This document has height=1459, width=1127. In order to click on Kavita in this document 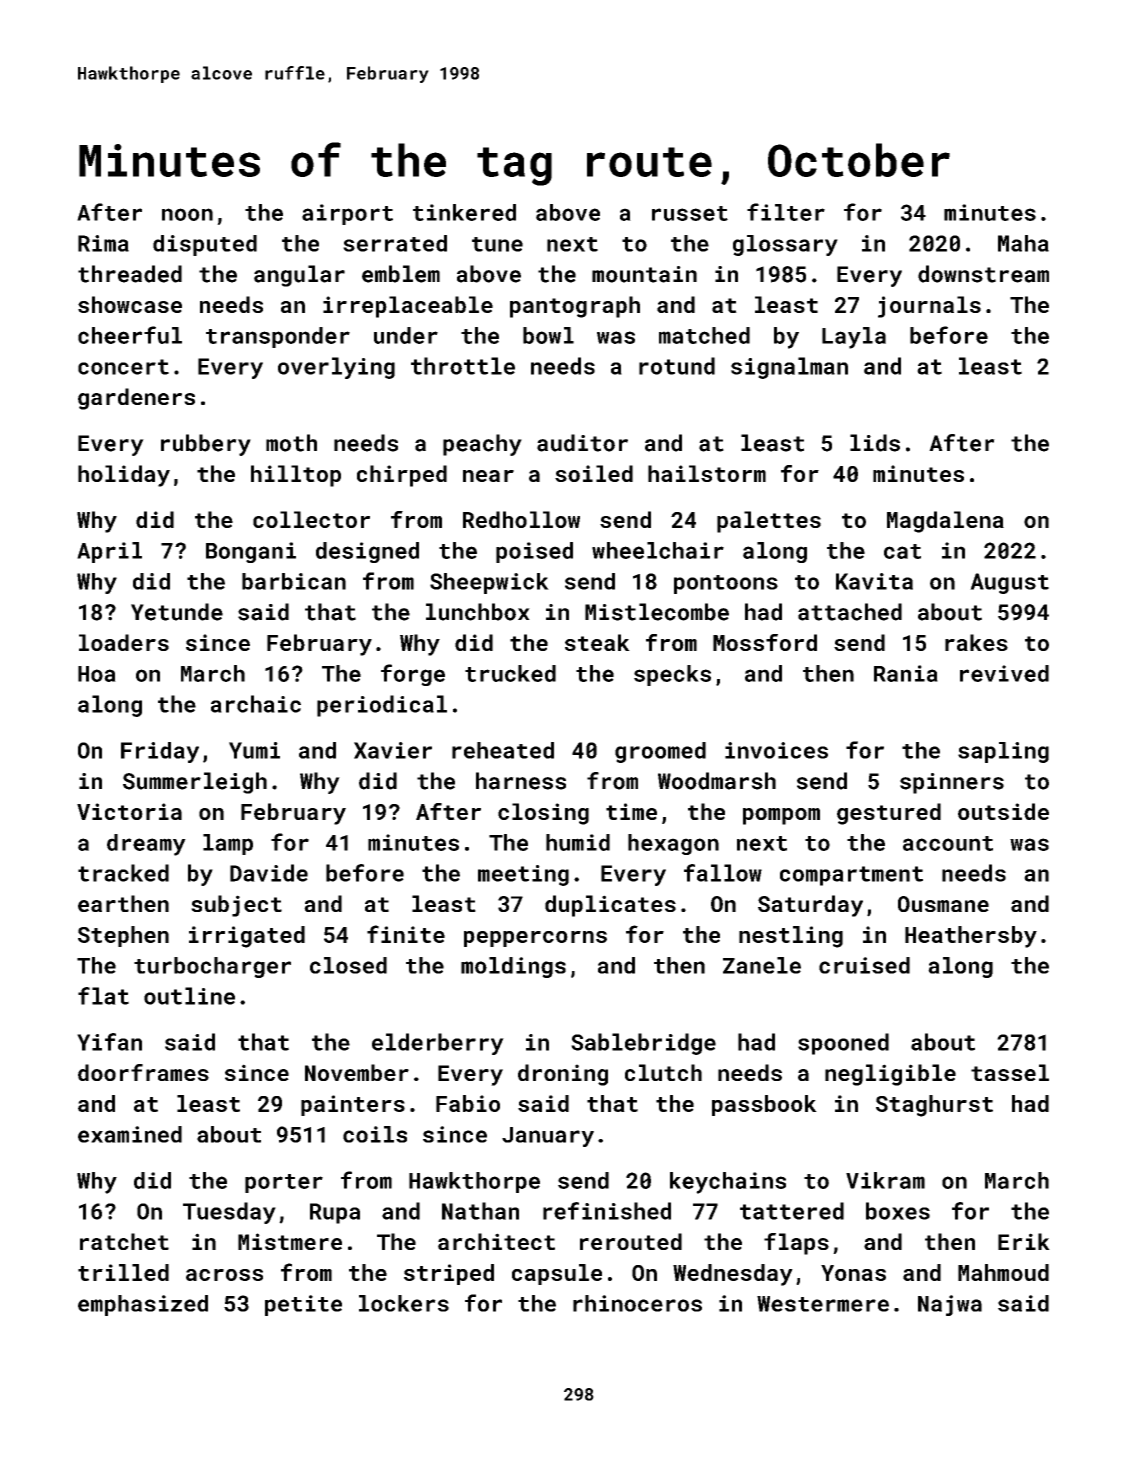, I will do `click(874, 581)`.
